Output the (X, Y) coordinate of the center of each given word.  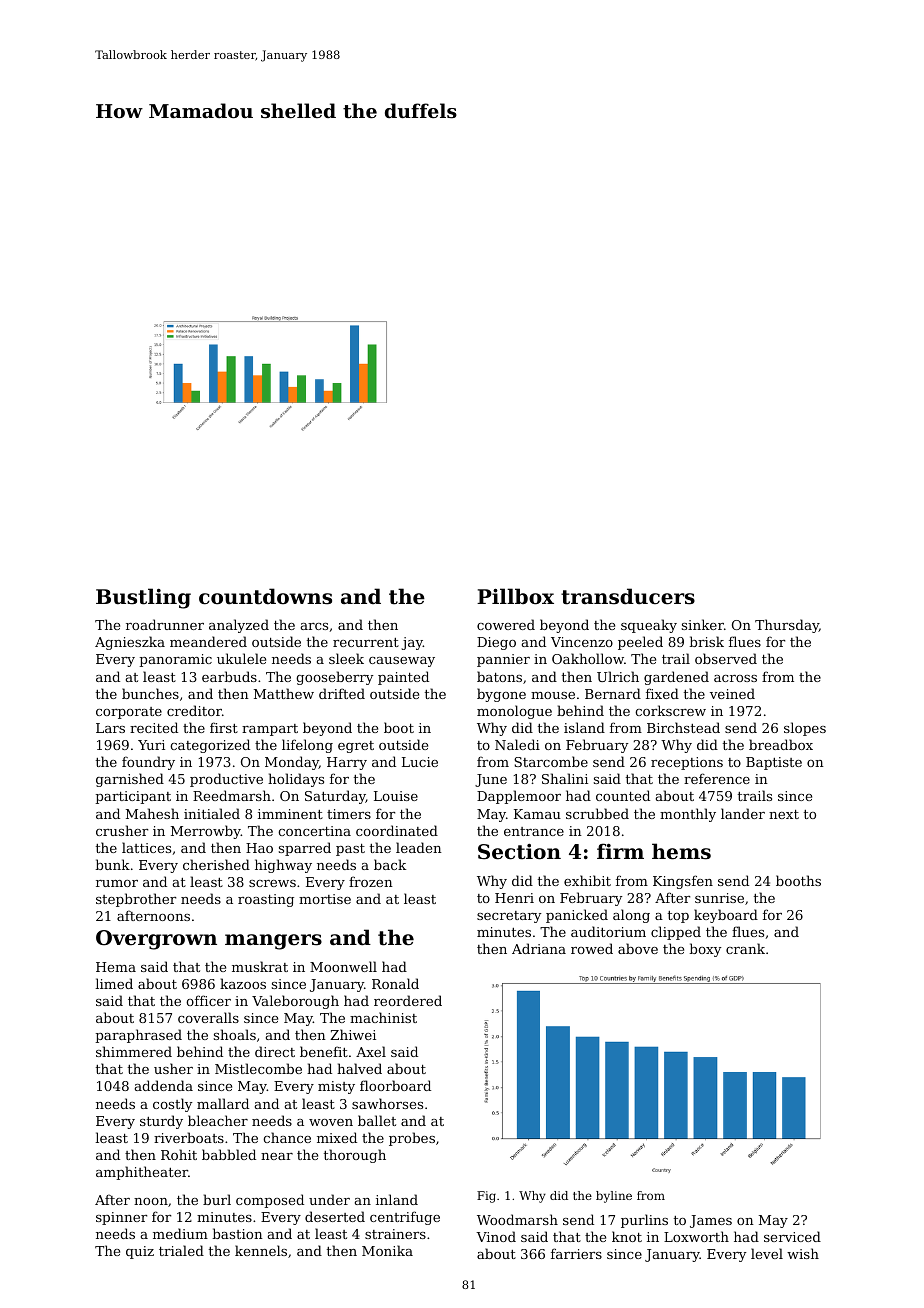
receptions (687, 763)
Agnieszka (130, 643)
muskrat (260, 966)
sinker (703, 624)
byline (614, 1197)
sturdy (161, 1122)
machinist (383, 1017)
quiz (140, 1252)
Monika (387, 1250)
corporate (129, 713)
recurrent (366, 642)
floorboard (395, 1085)
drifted (342, 693)
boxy (705, 950)
